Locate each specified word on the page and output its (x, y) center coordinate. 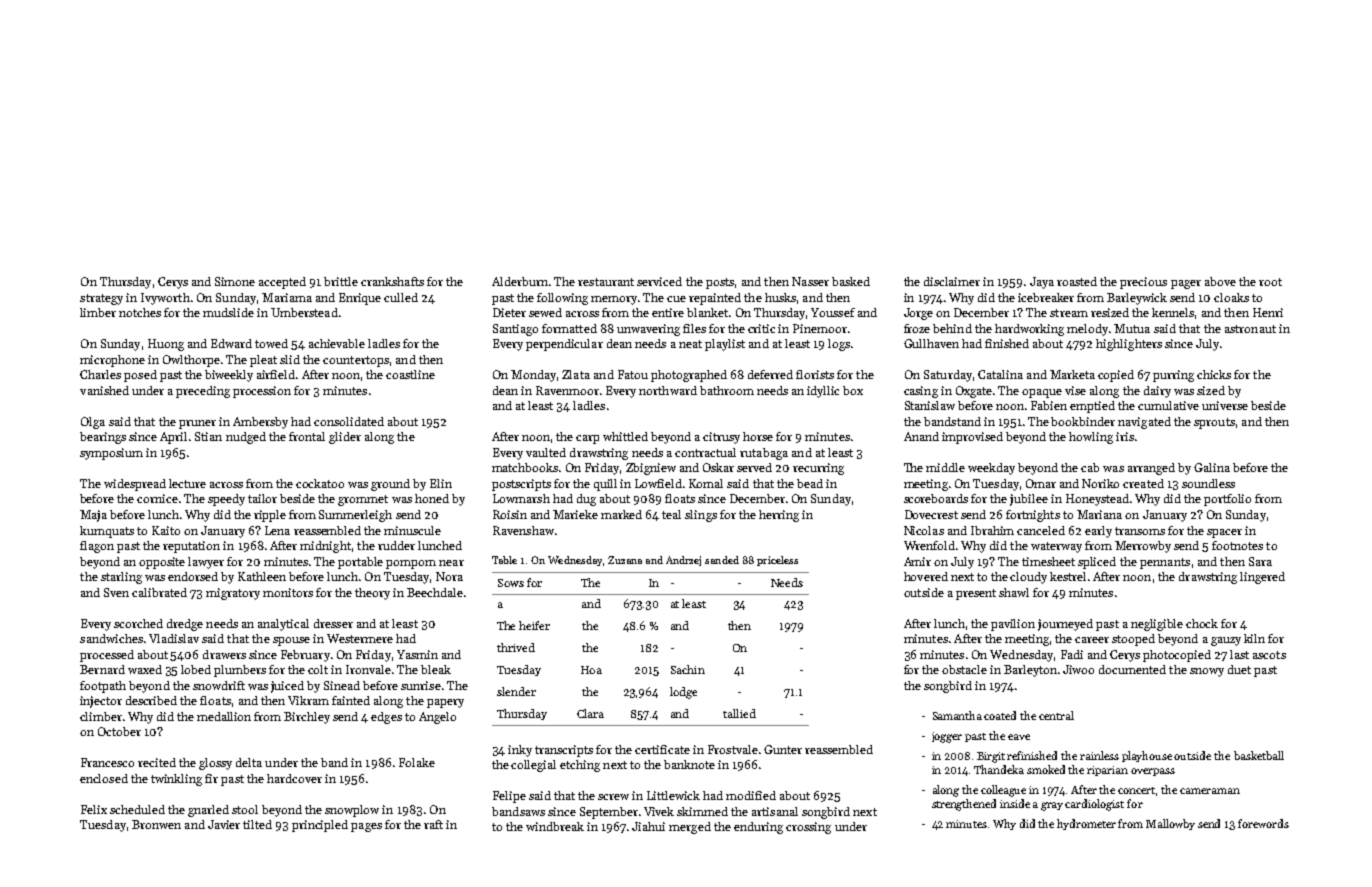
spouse (291, 641)
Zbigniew (651, 469)
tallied (739, 713)
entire (668, 312)
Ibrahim (992, 530)
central (1056, 715)
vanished (104, 390)
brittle (341, 281)
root (1270, 282)
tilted (257, 824)
